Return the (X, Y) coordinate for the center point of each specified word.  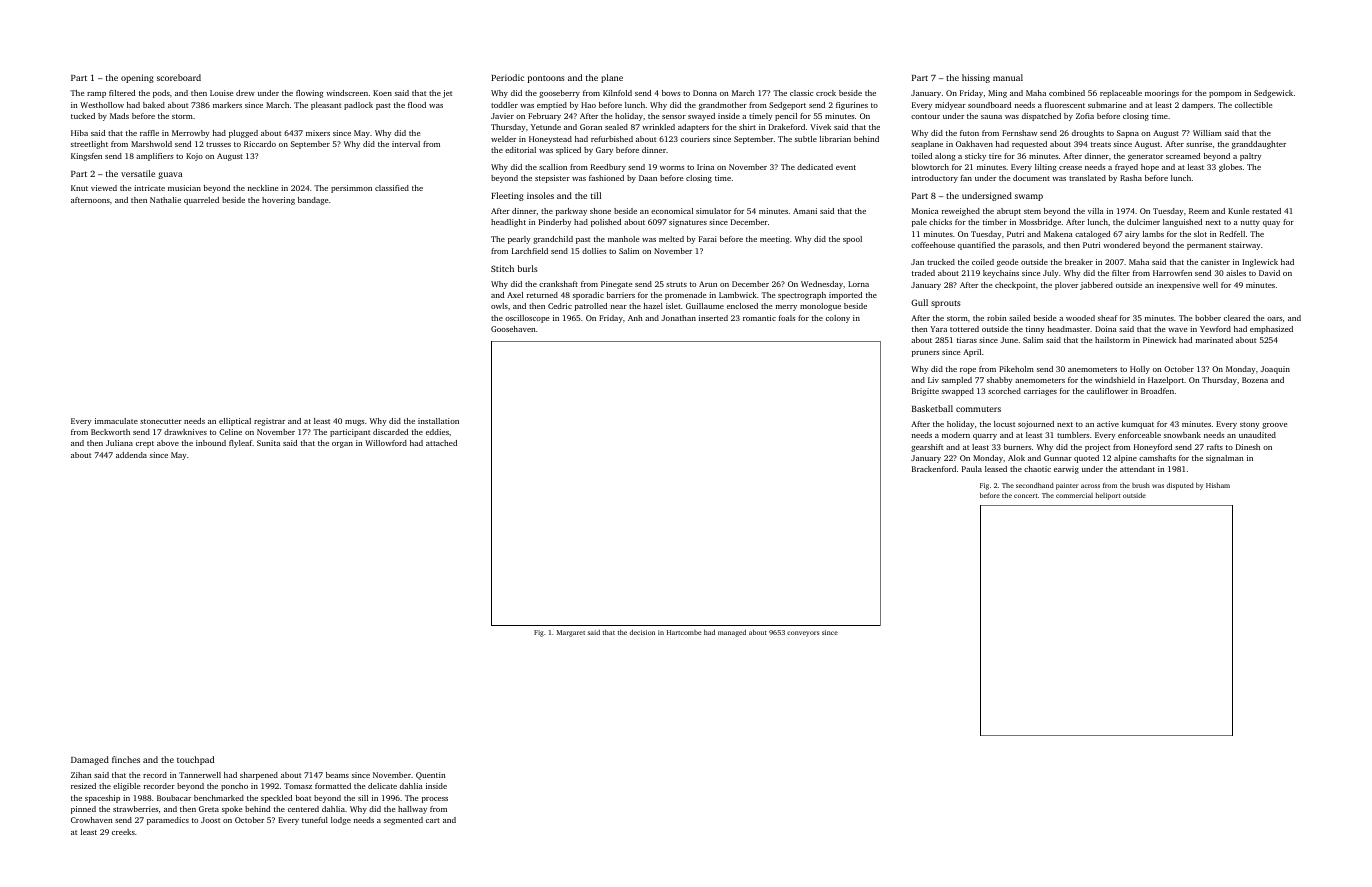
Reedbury (608, 168)
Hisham (1218, 485)
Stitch (502, 268)
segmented (403, 821)
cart (433, 820)
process (435, 800)
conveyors (803, 634)
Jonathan (678, 318)
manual (1008, 77)
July (1050, 274)
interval (406, 144)
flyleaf (241, 444)
